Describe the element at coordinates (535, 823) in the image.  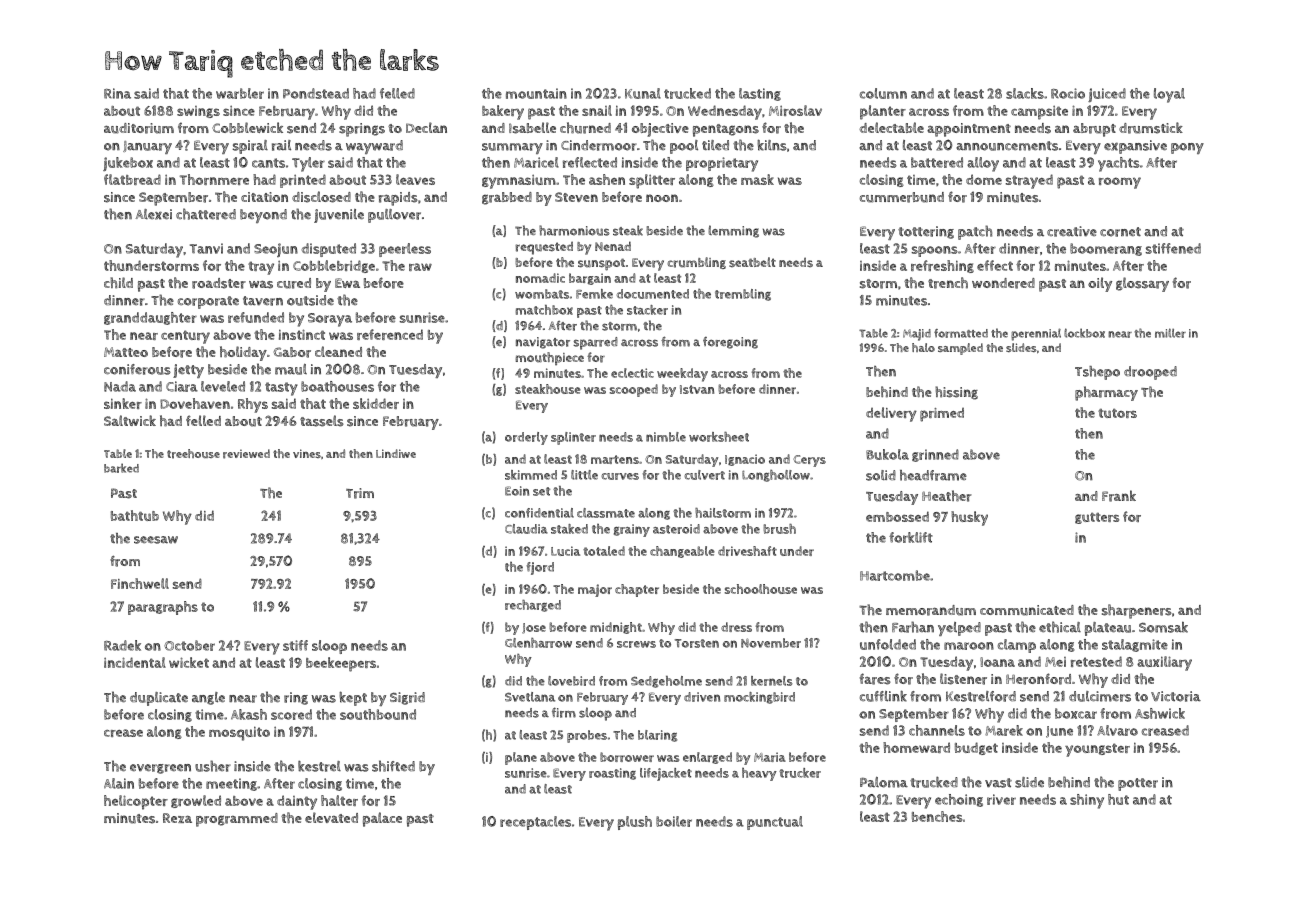
I see `receptacles` at that location.
